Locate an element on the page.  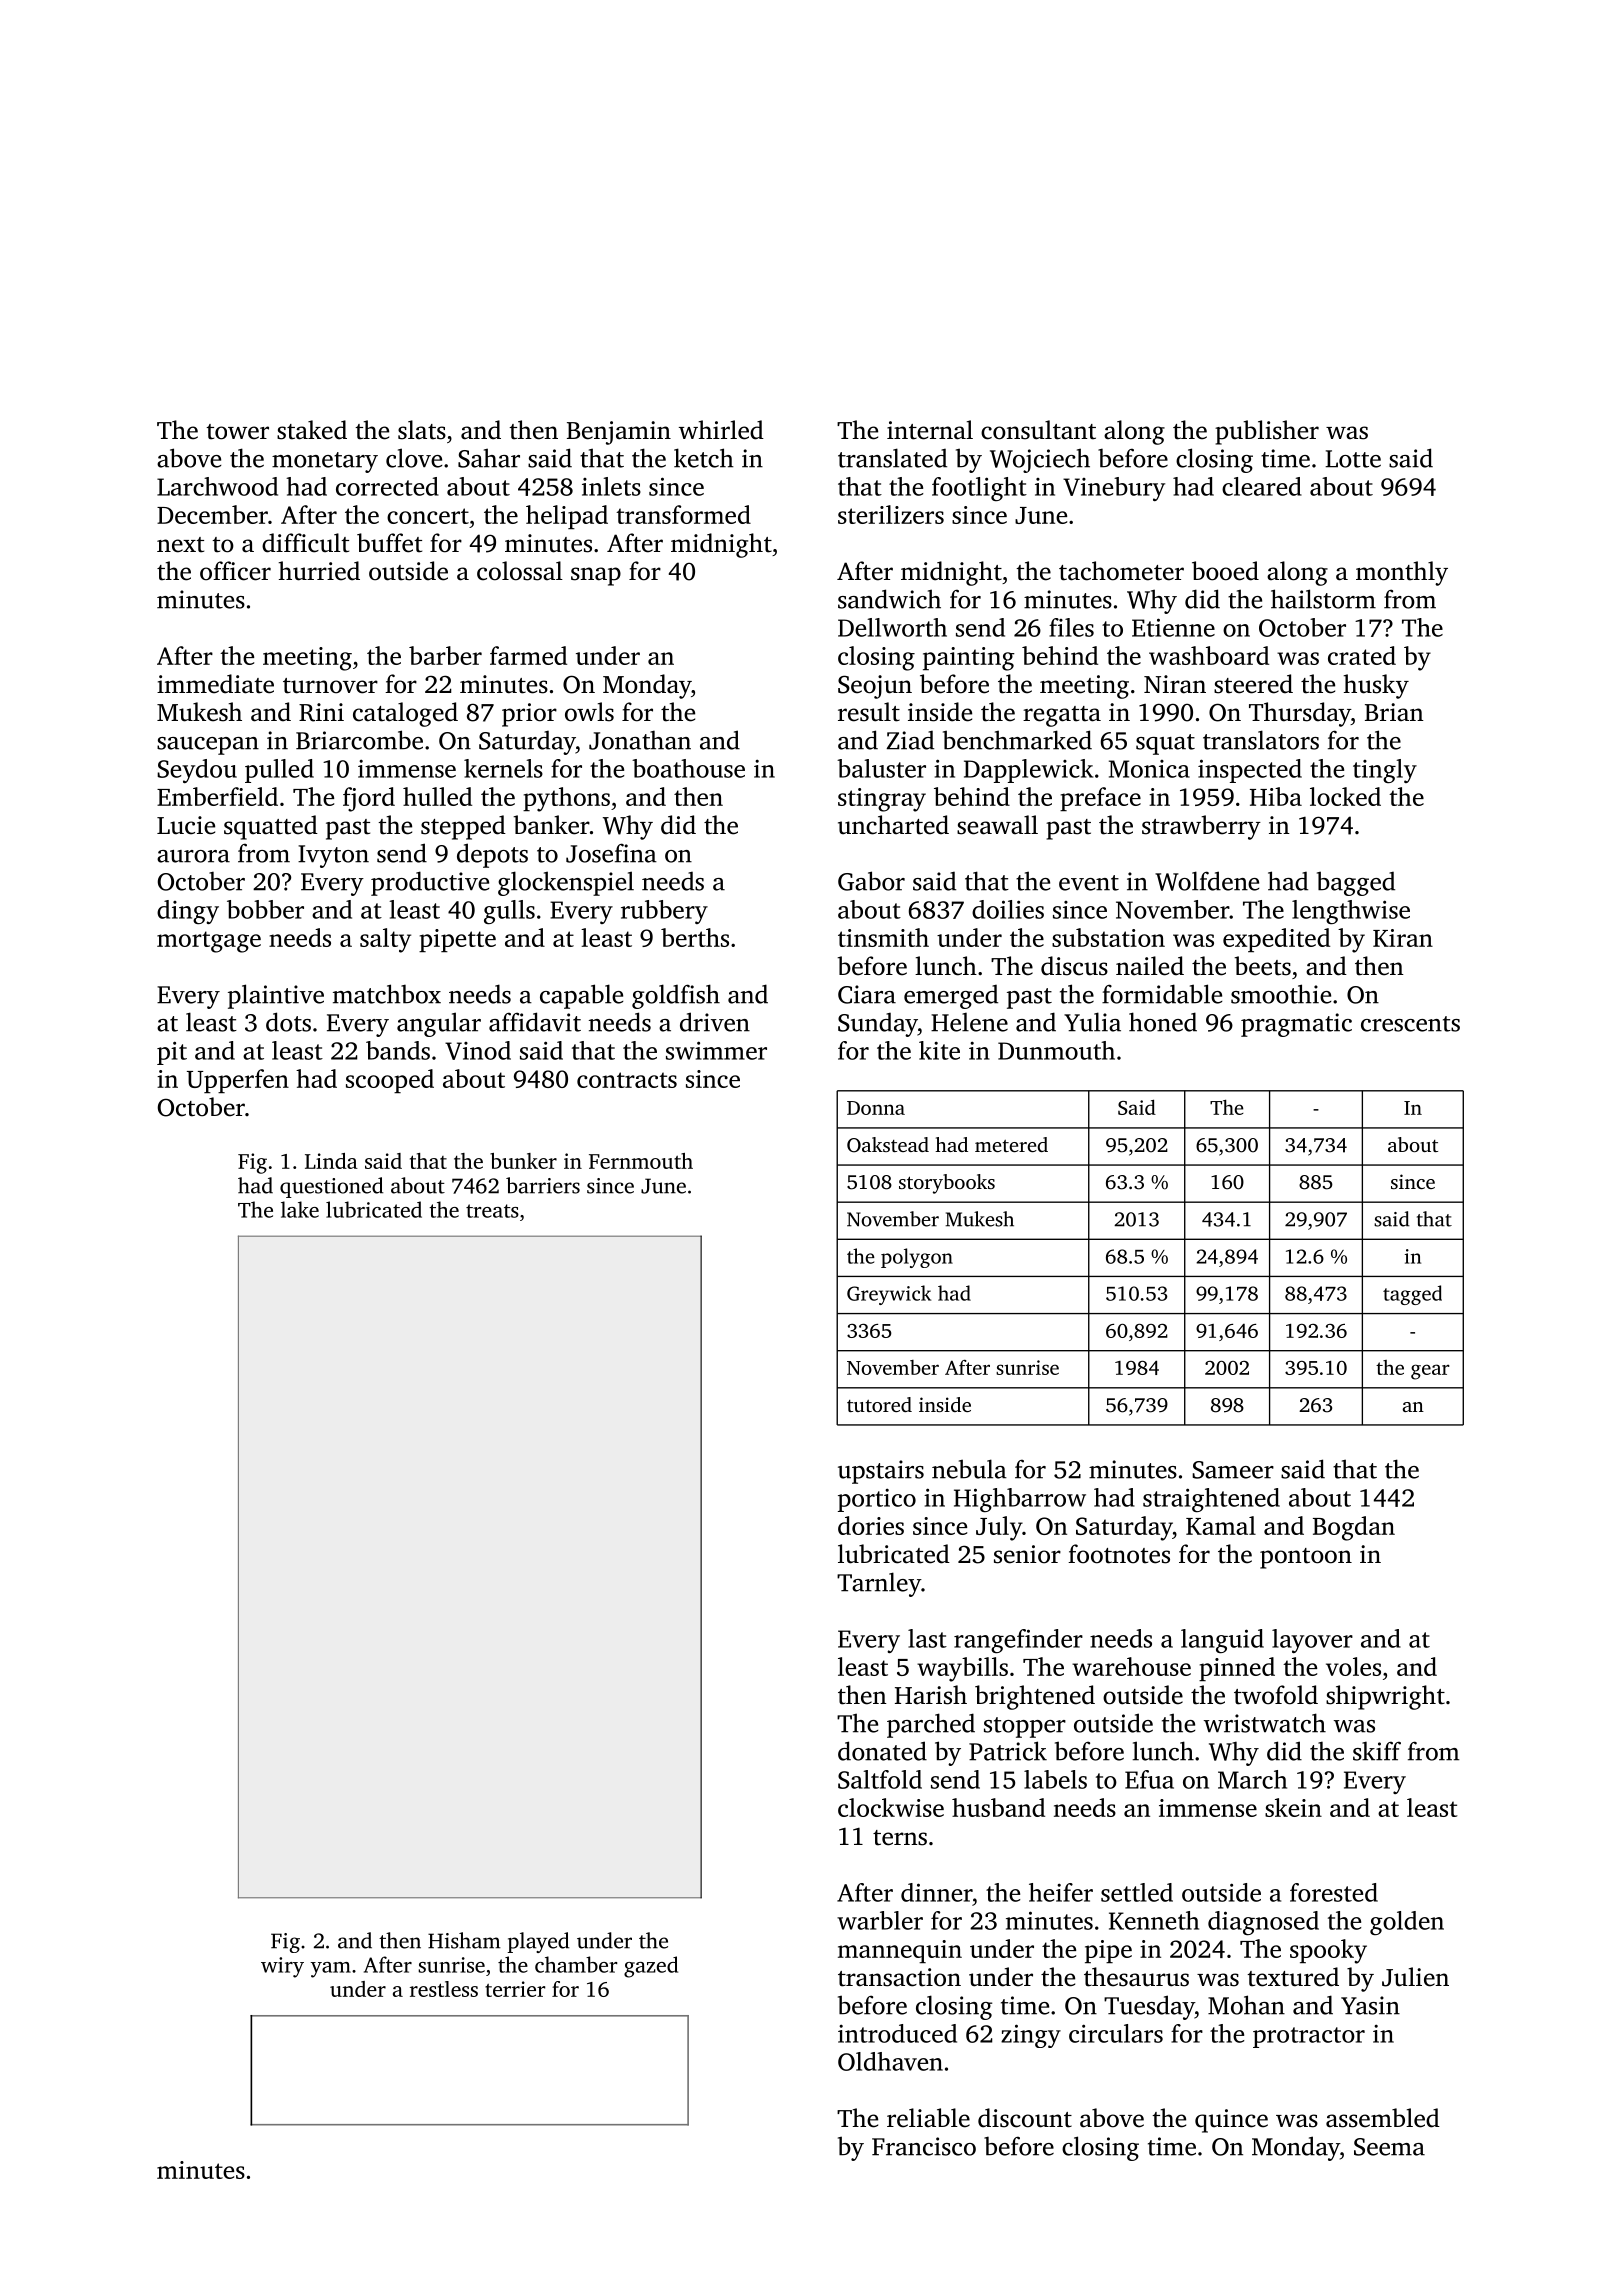
wiry is located at coordinates (282, 1967).
